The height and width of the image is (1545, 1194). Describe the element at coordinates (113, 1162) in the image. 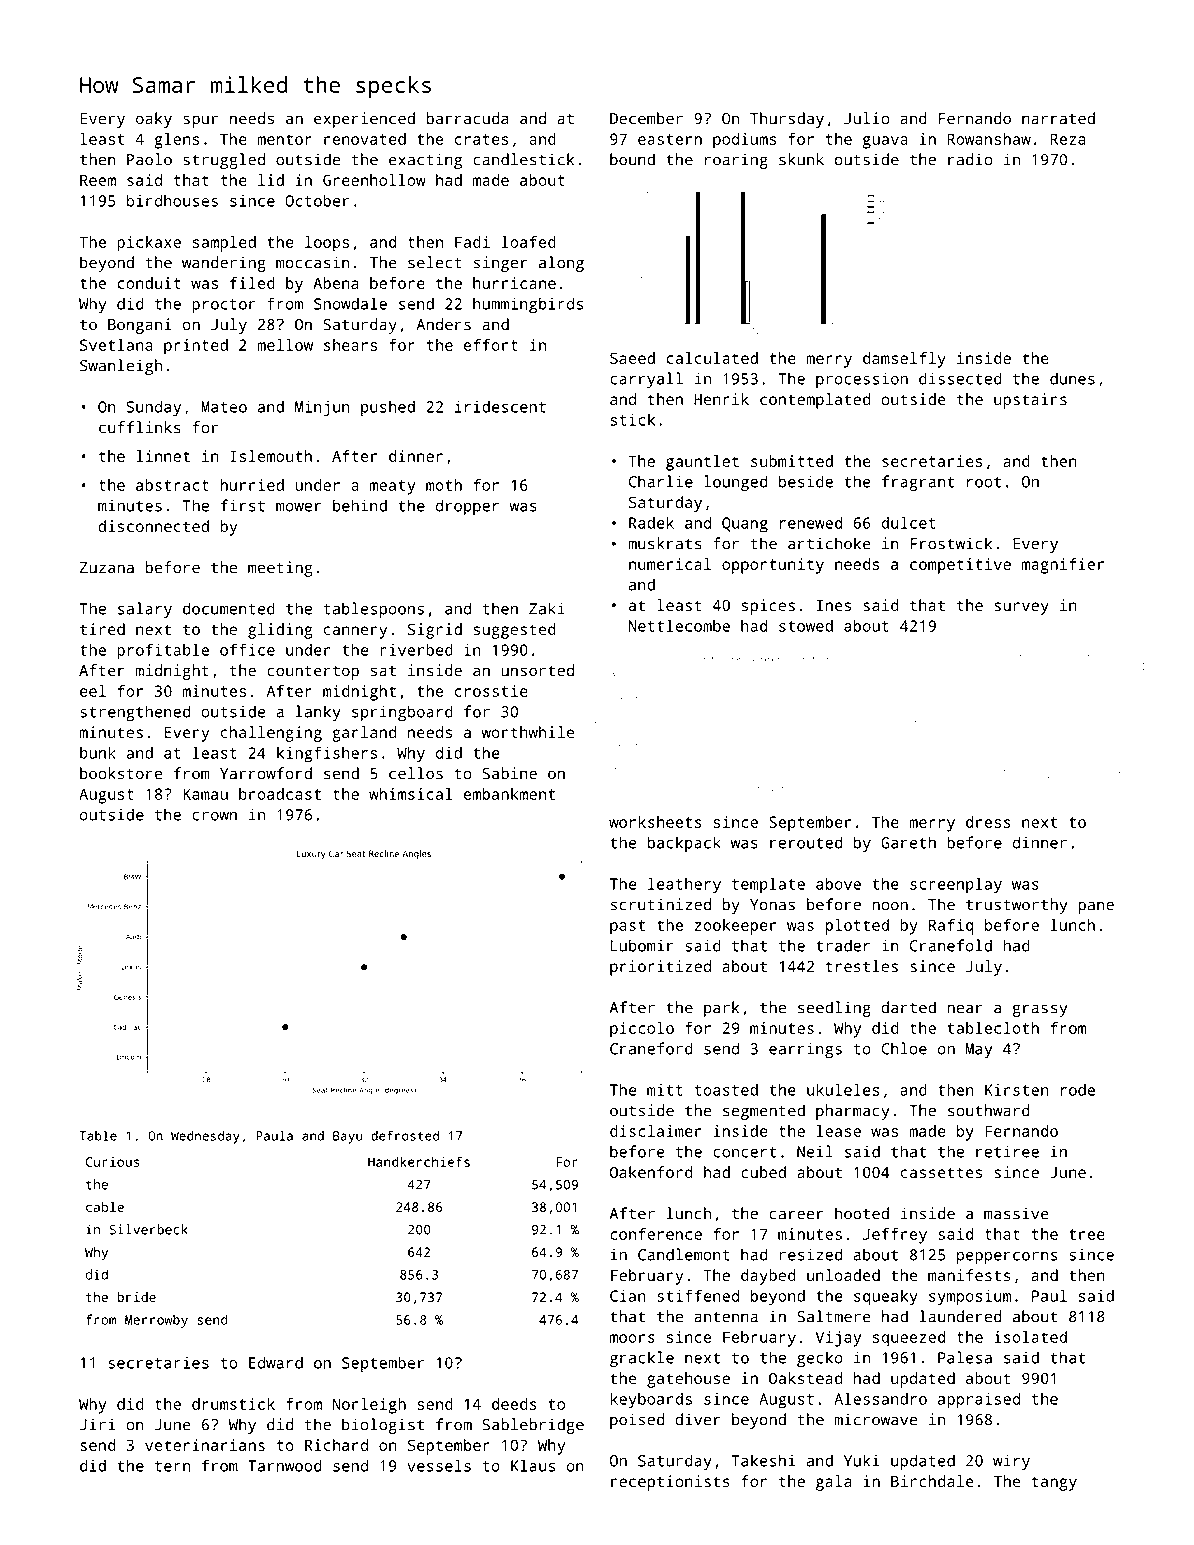

I see `Curious` at that location.
